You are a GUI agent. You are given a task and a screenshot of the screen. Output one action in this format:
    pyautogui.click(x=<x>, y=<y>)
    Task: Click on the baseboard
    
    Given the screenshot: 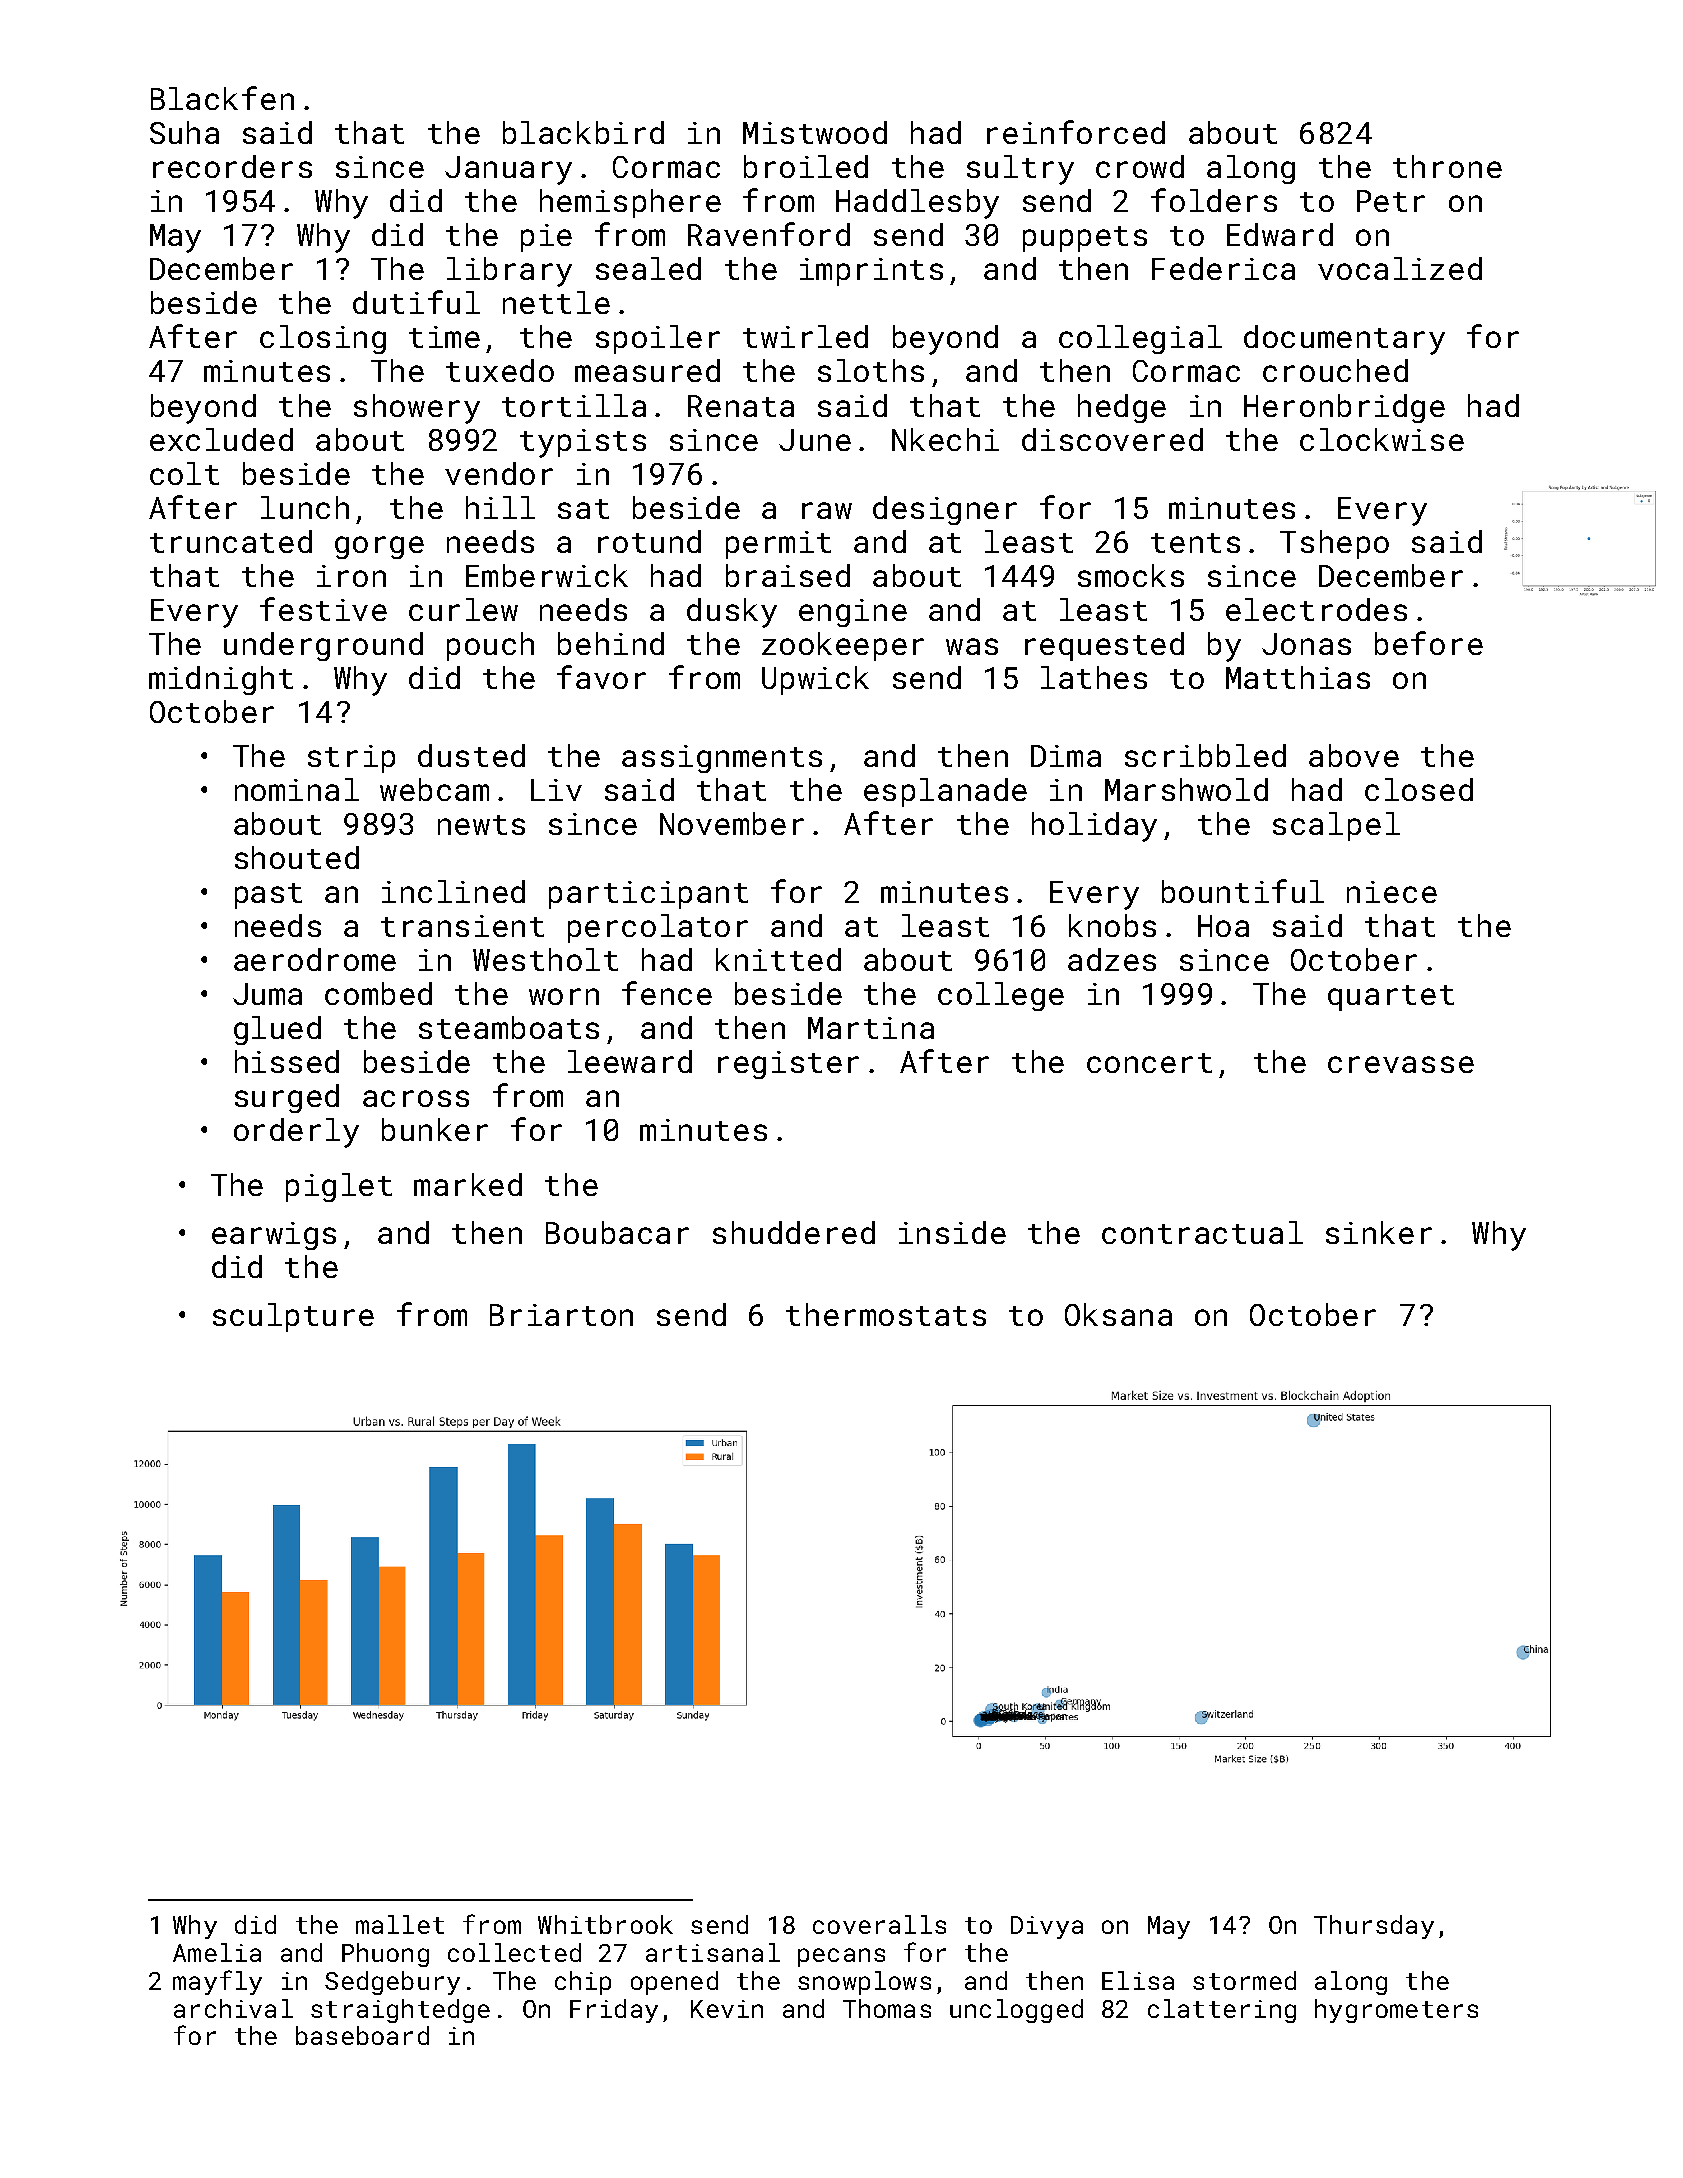 What is the action you would take?
    pyautogui.click(x=362, y=2035)
